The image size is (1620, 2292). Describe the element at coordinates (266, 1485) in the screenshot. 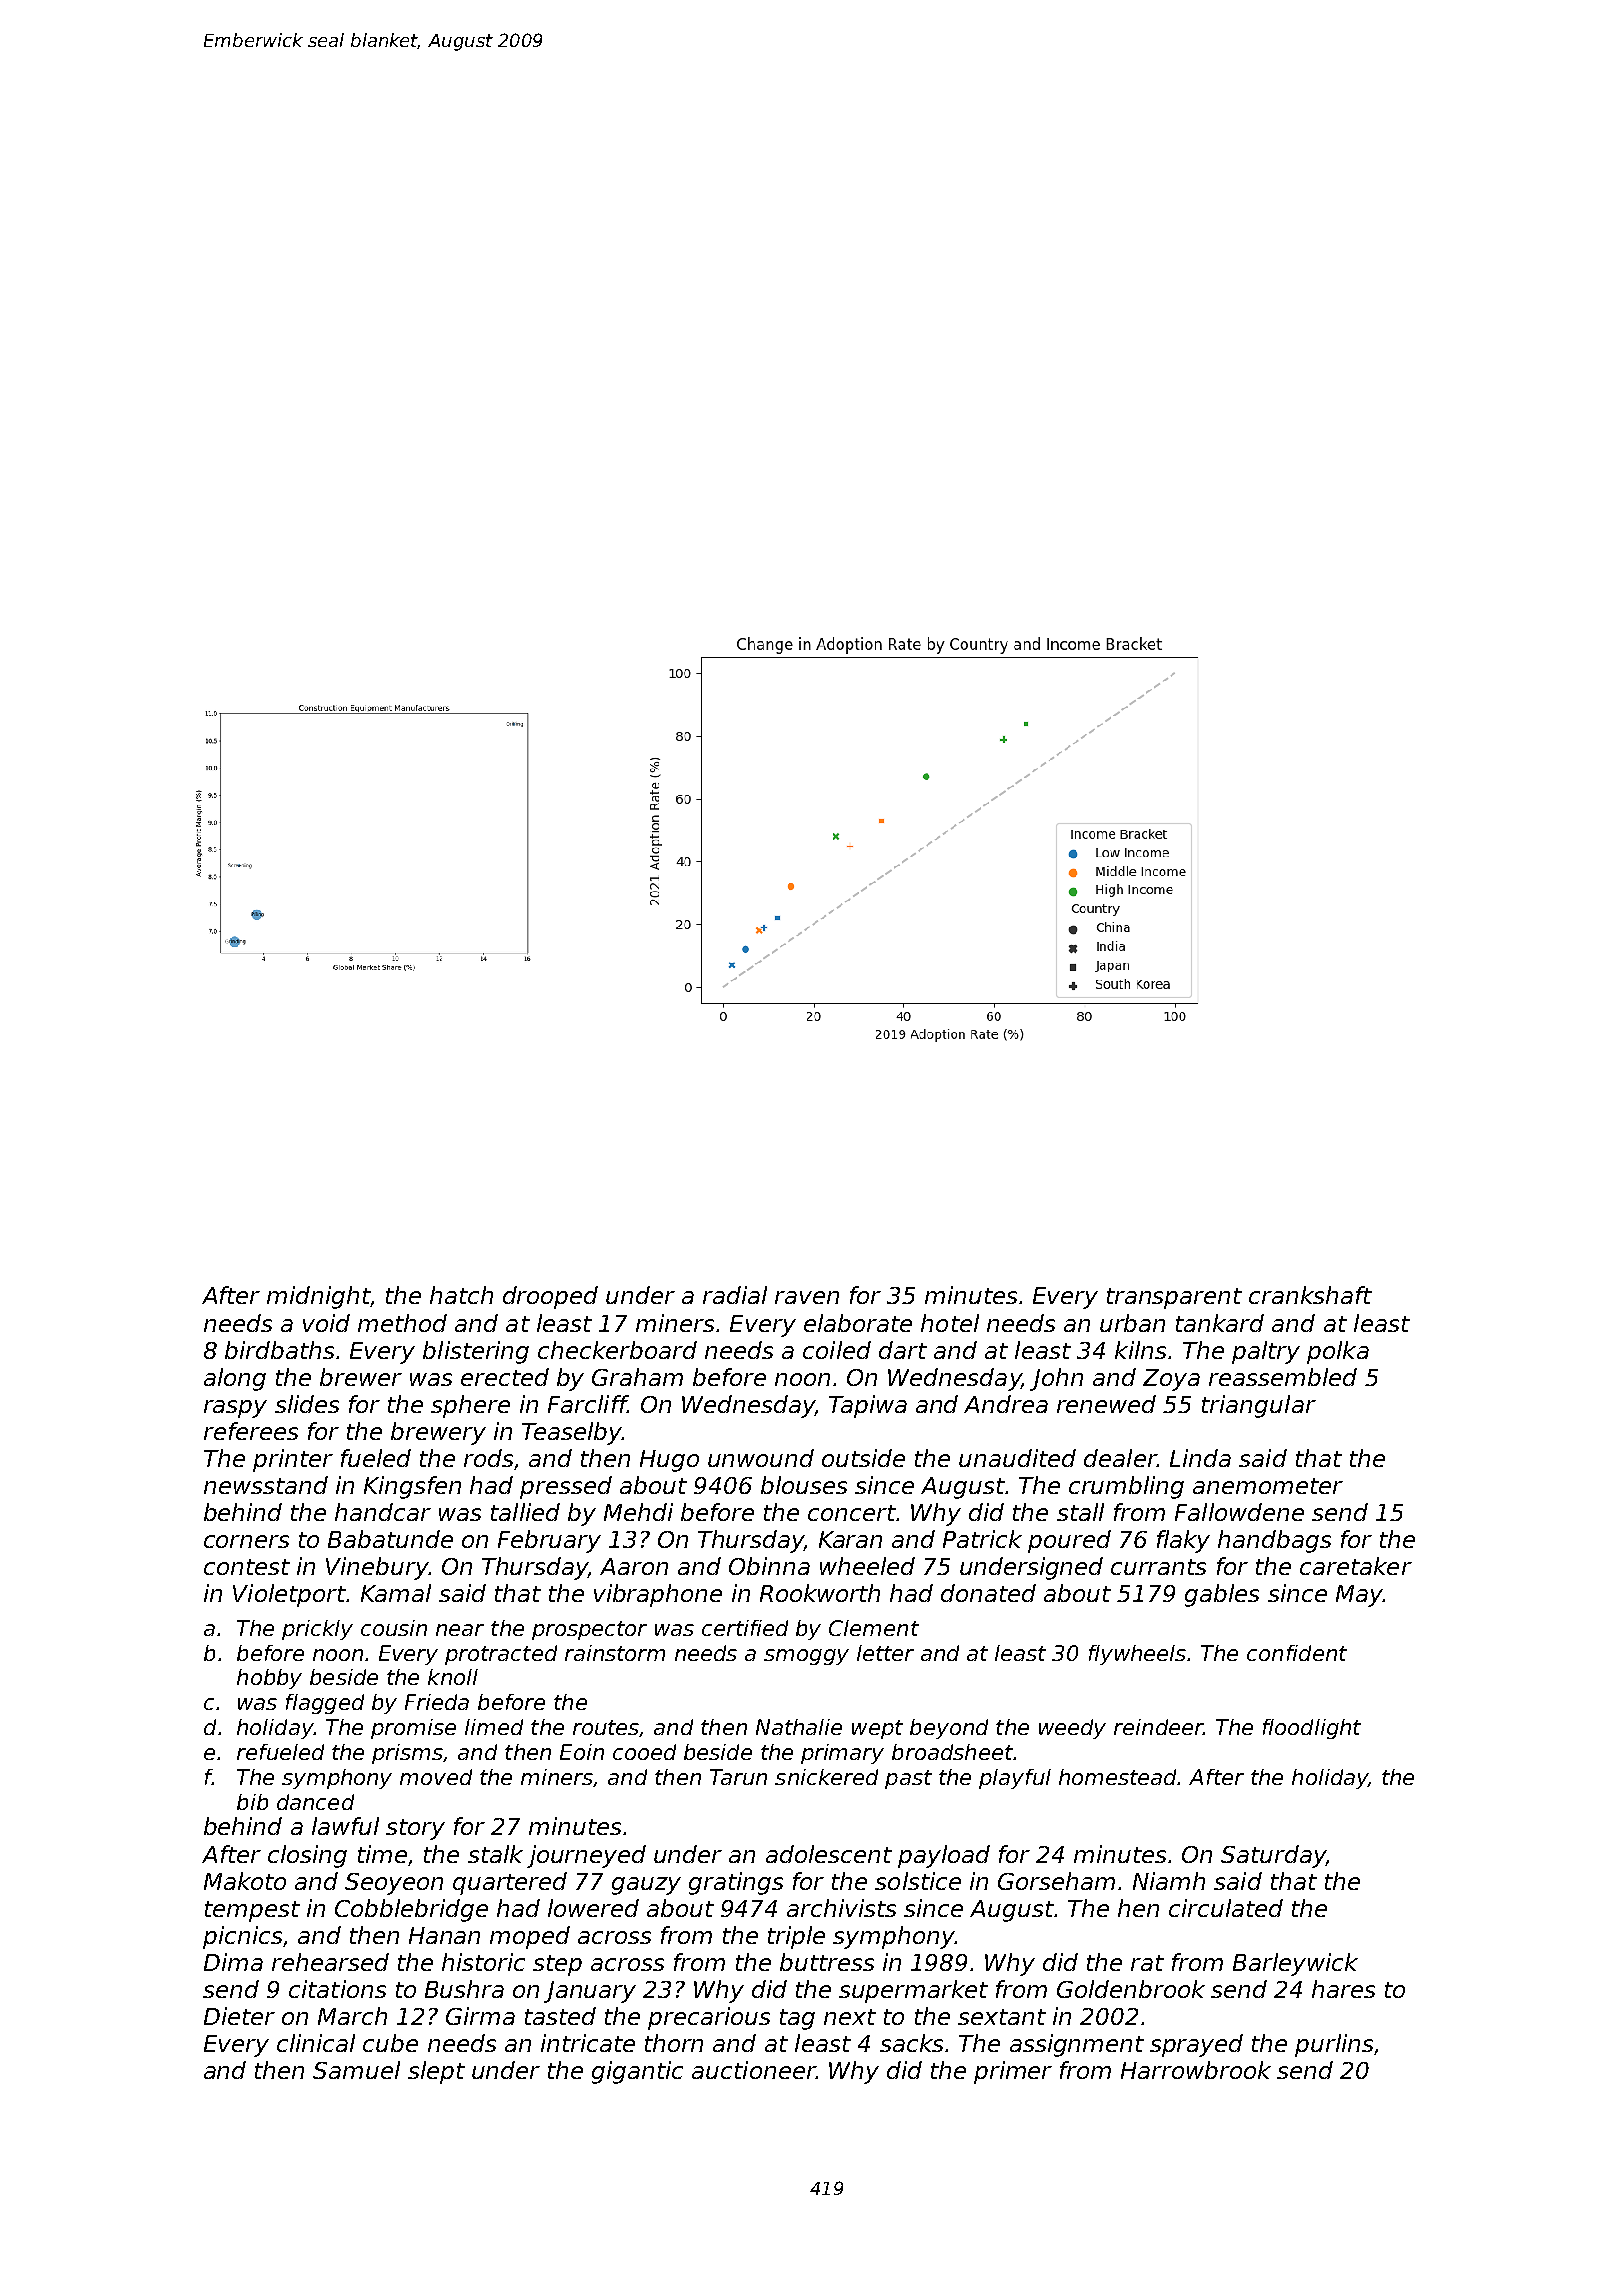

I see `newsstand` at that location.
